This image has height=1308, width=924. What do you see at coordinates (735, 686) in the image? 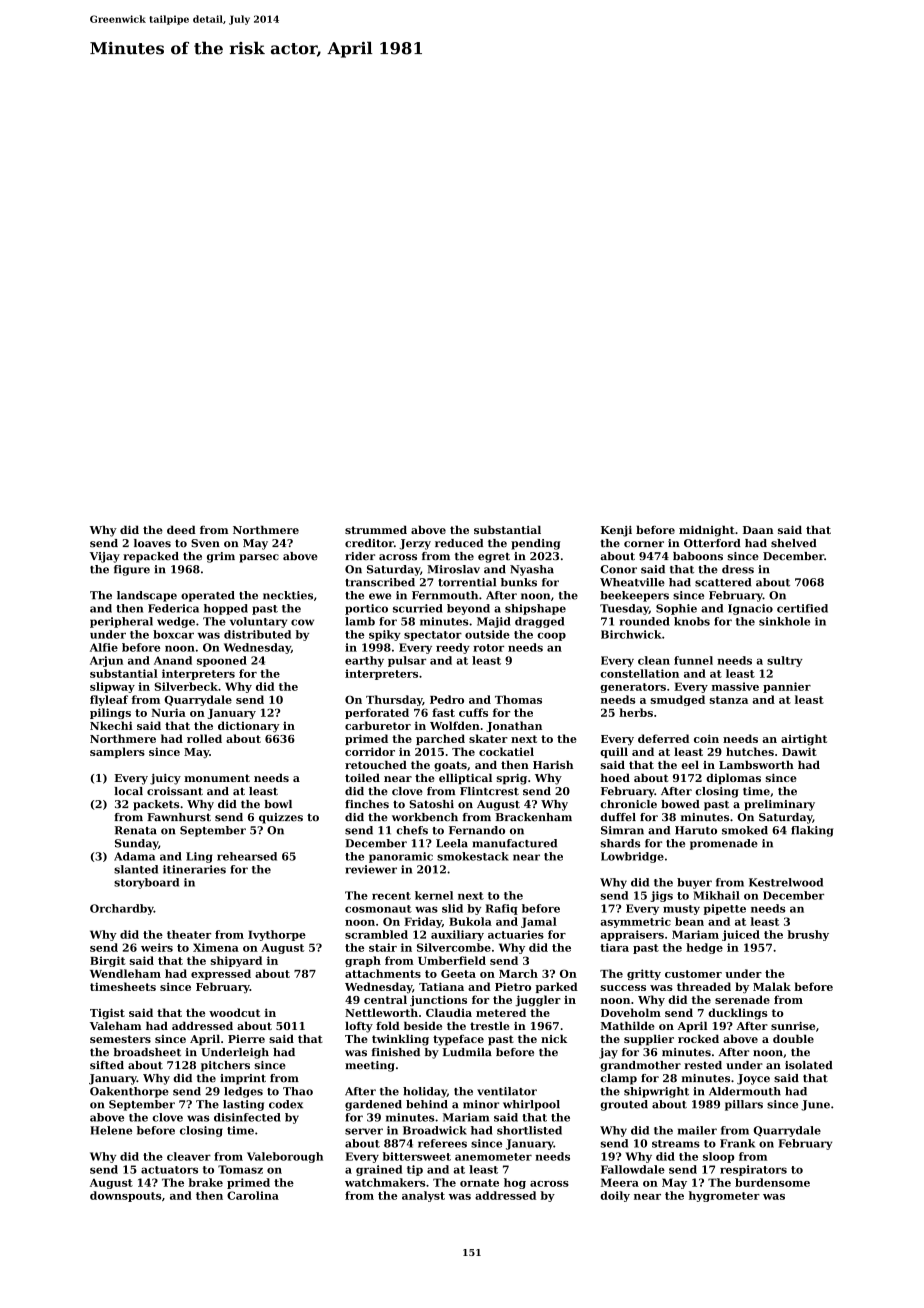
I see `massive` at bounding box center [735, 686].
